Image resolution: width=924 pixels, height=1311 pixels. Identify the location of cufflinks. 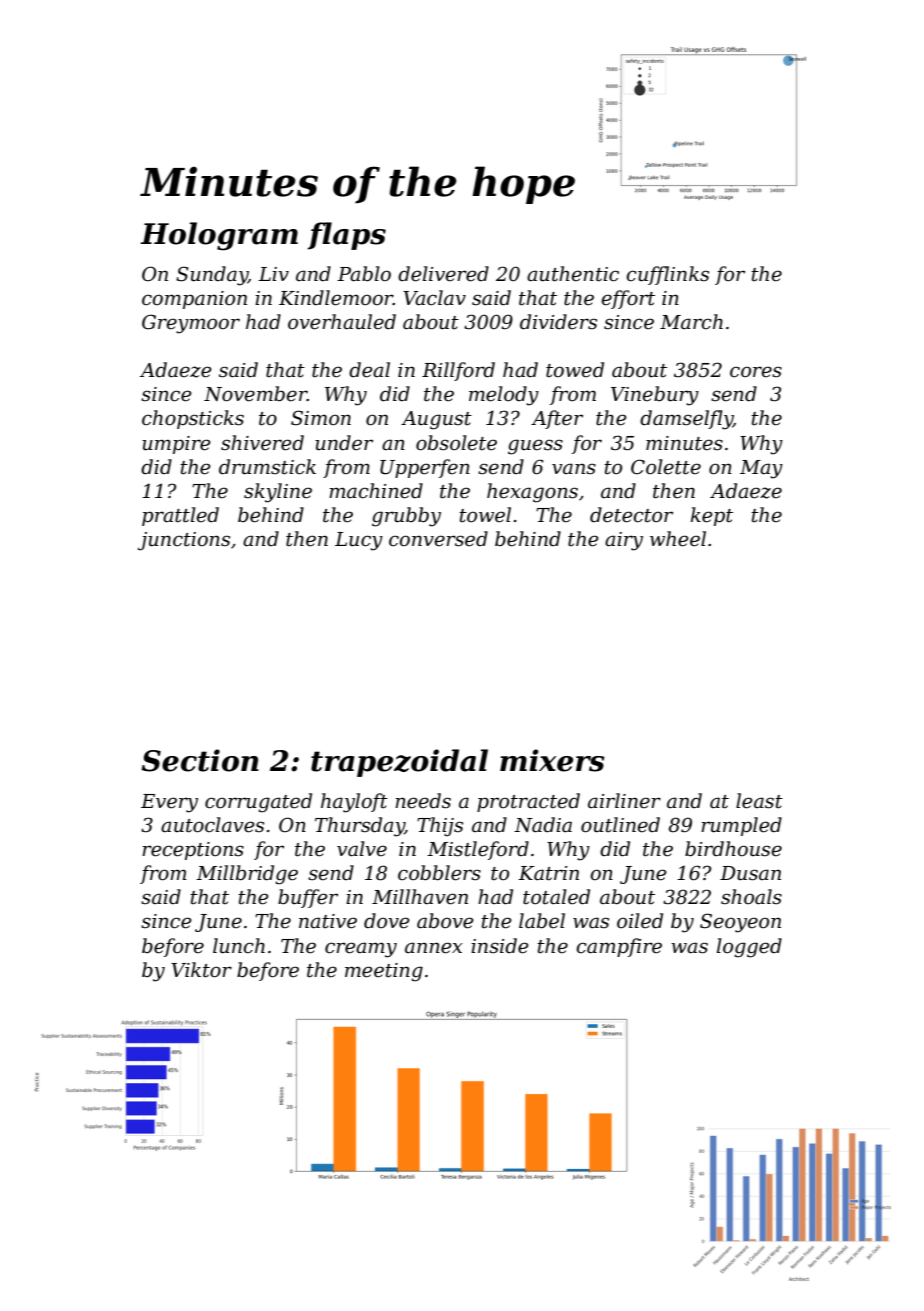
(667, 275).
